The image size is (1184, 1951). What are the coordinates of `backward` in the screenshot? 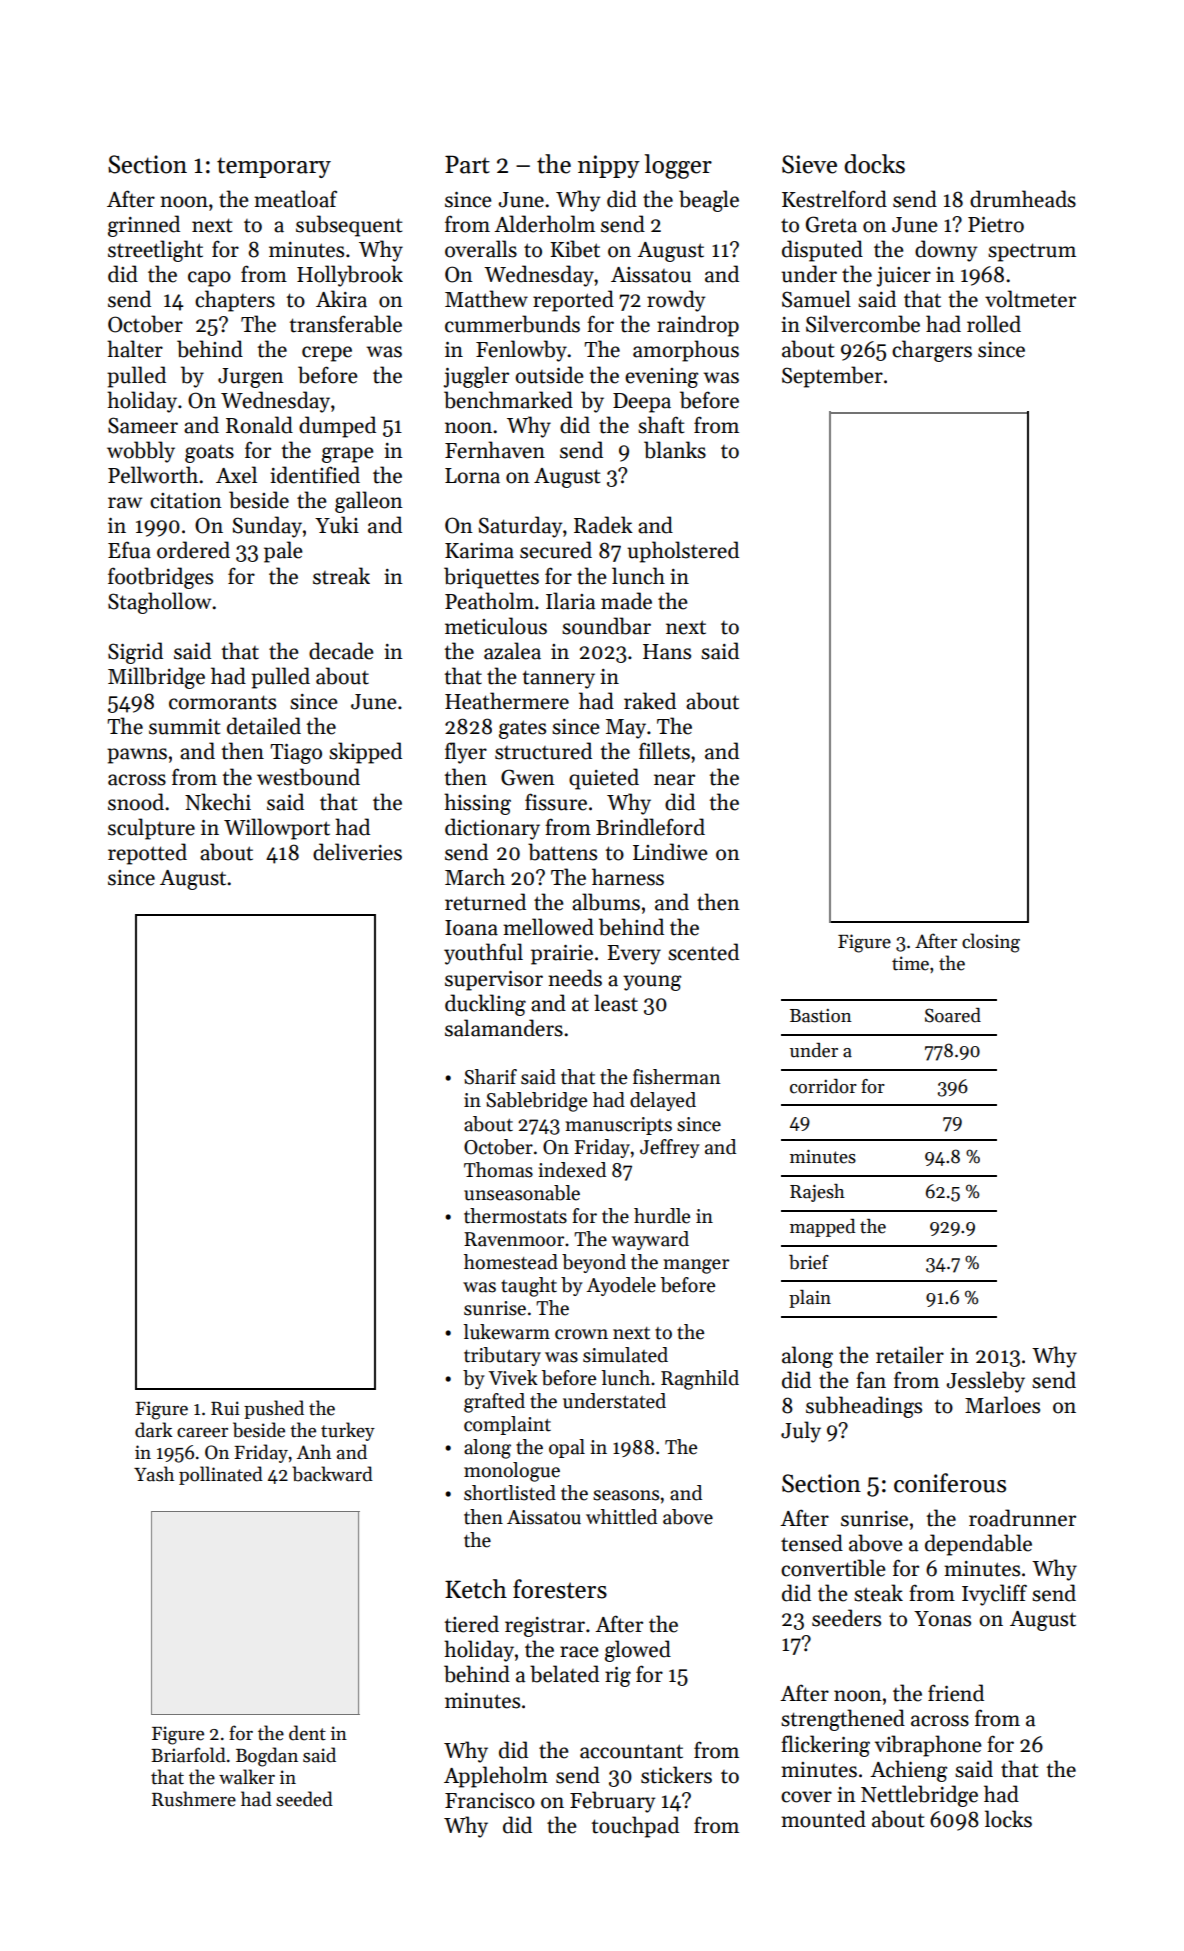 It's located at (332, 1474).
